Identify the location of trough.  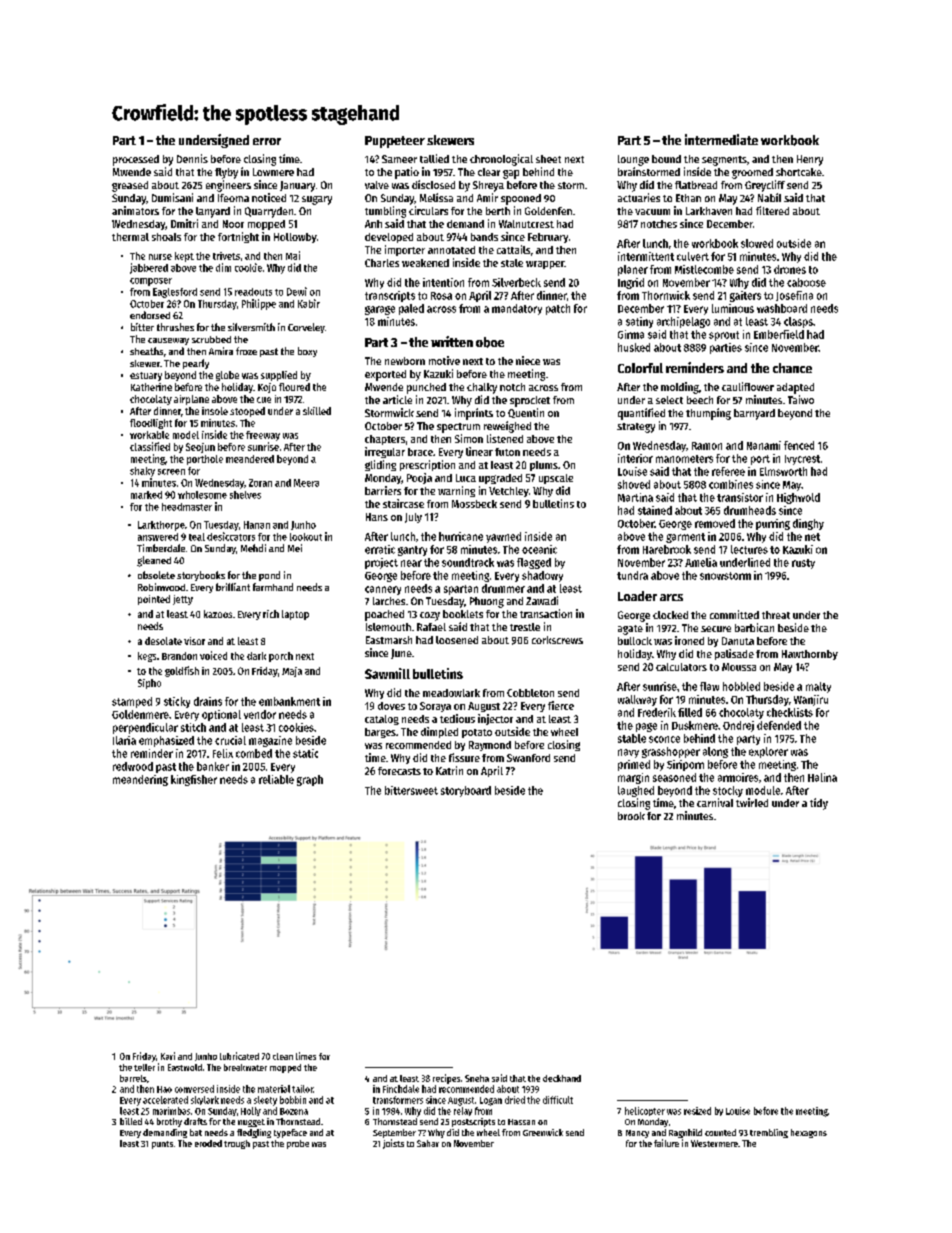
(237, 1144).
